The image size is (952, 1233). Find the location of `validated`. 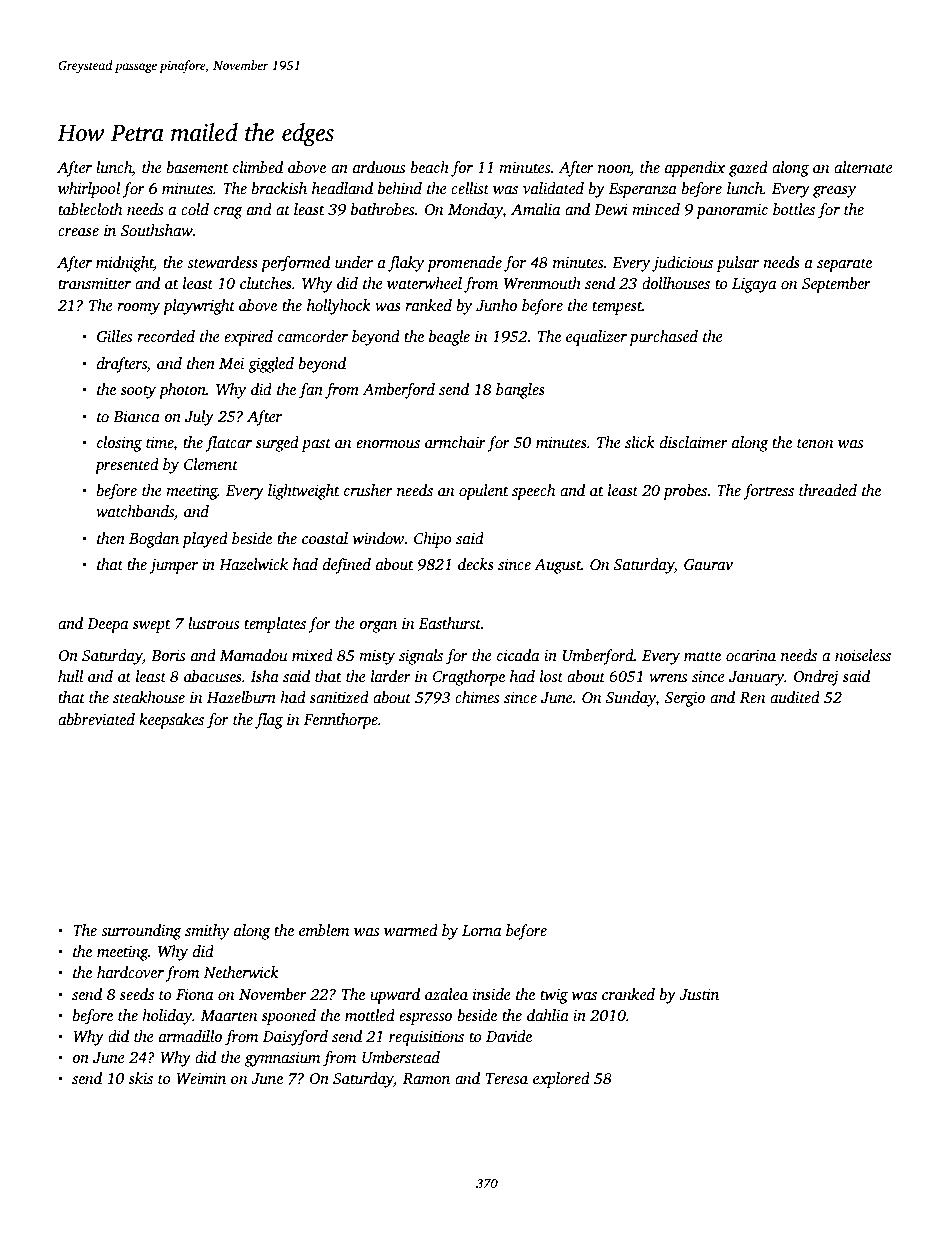

validated is located at coordinates (553, 188).
